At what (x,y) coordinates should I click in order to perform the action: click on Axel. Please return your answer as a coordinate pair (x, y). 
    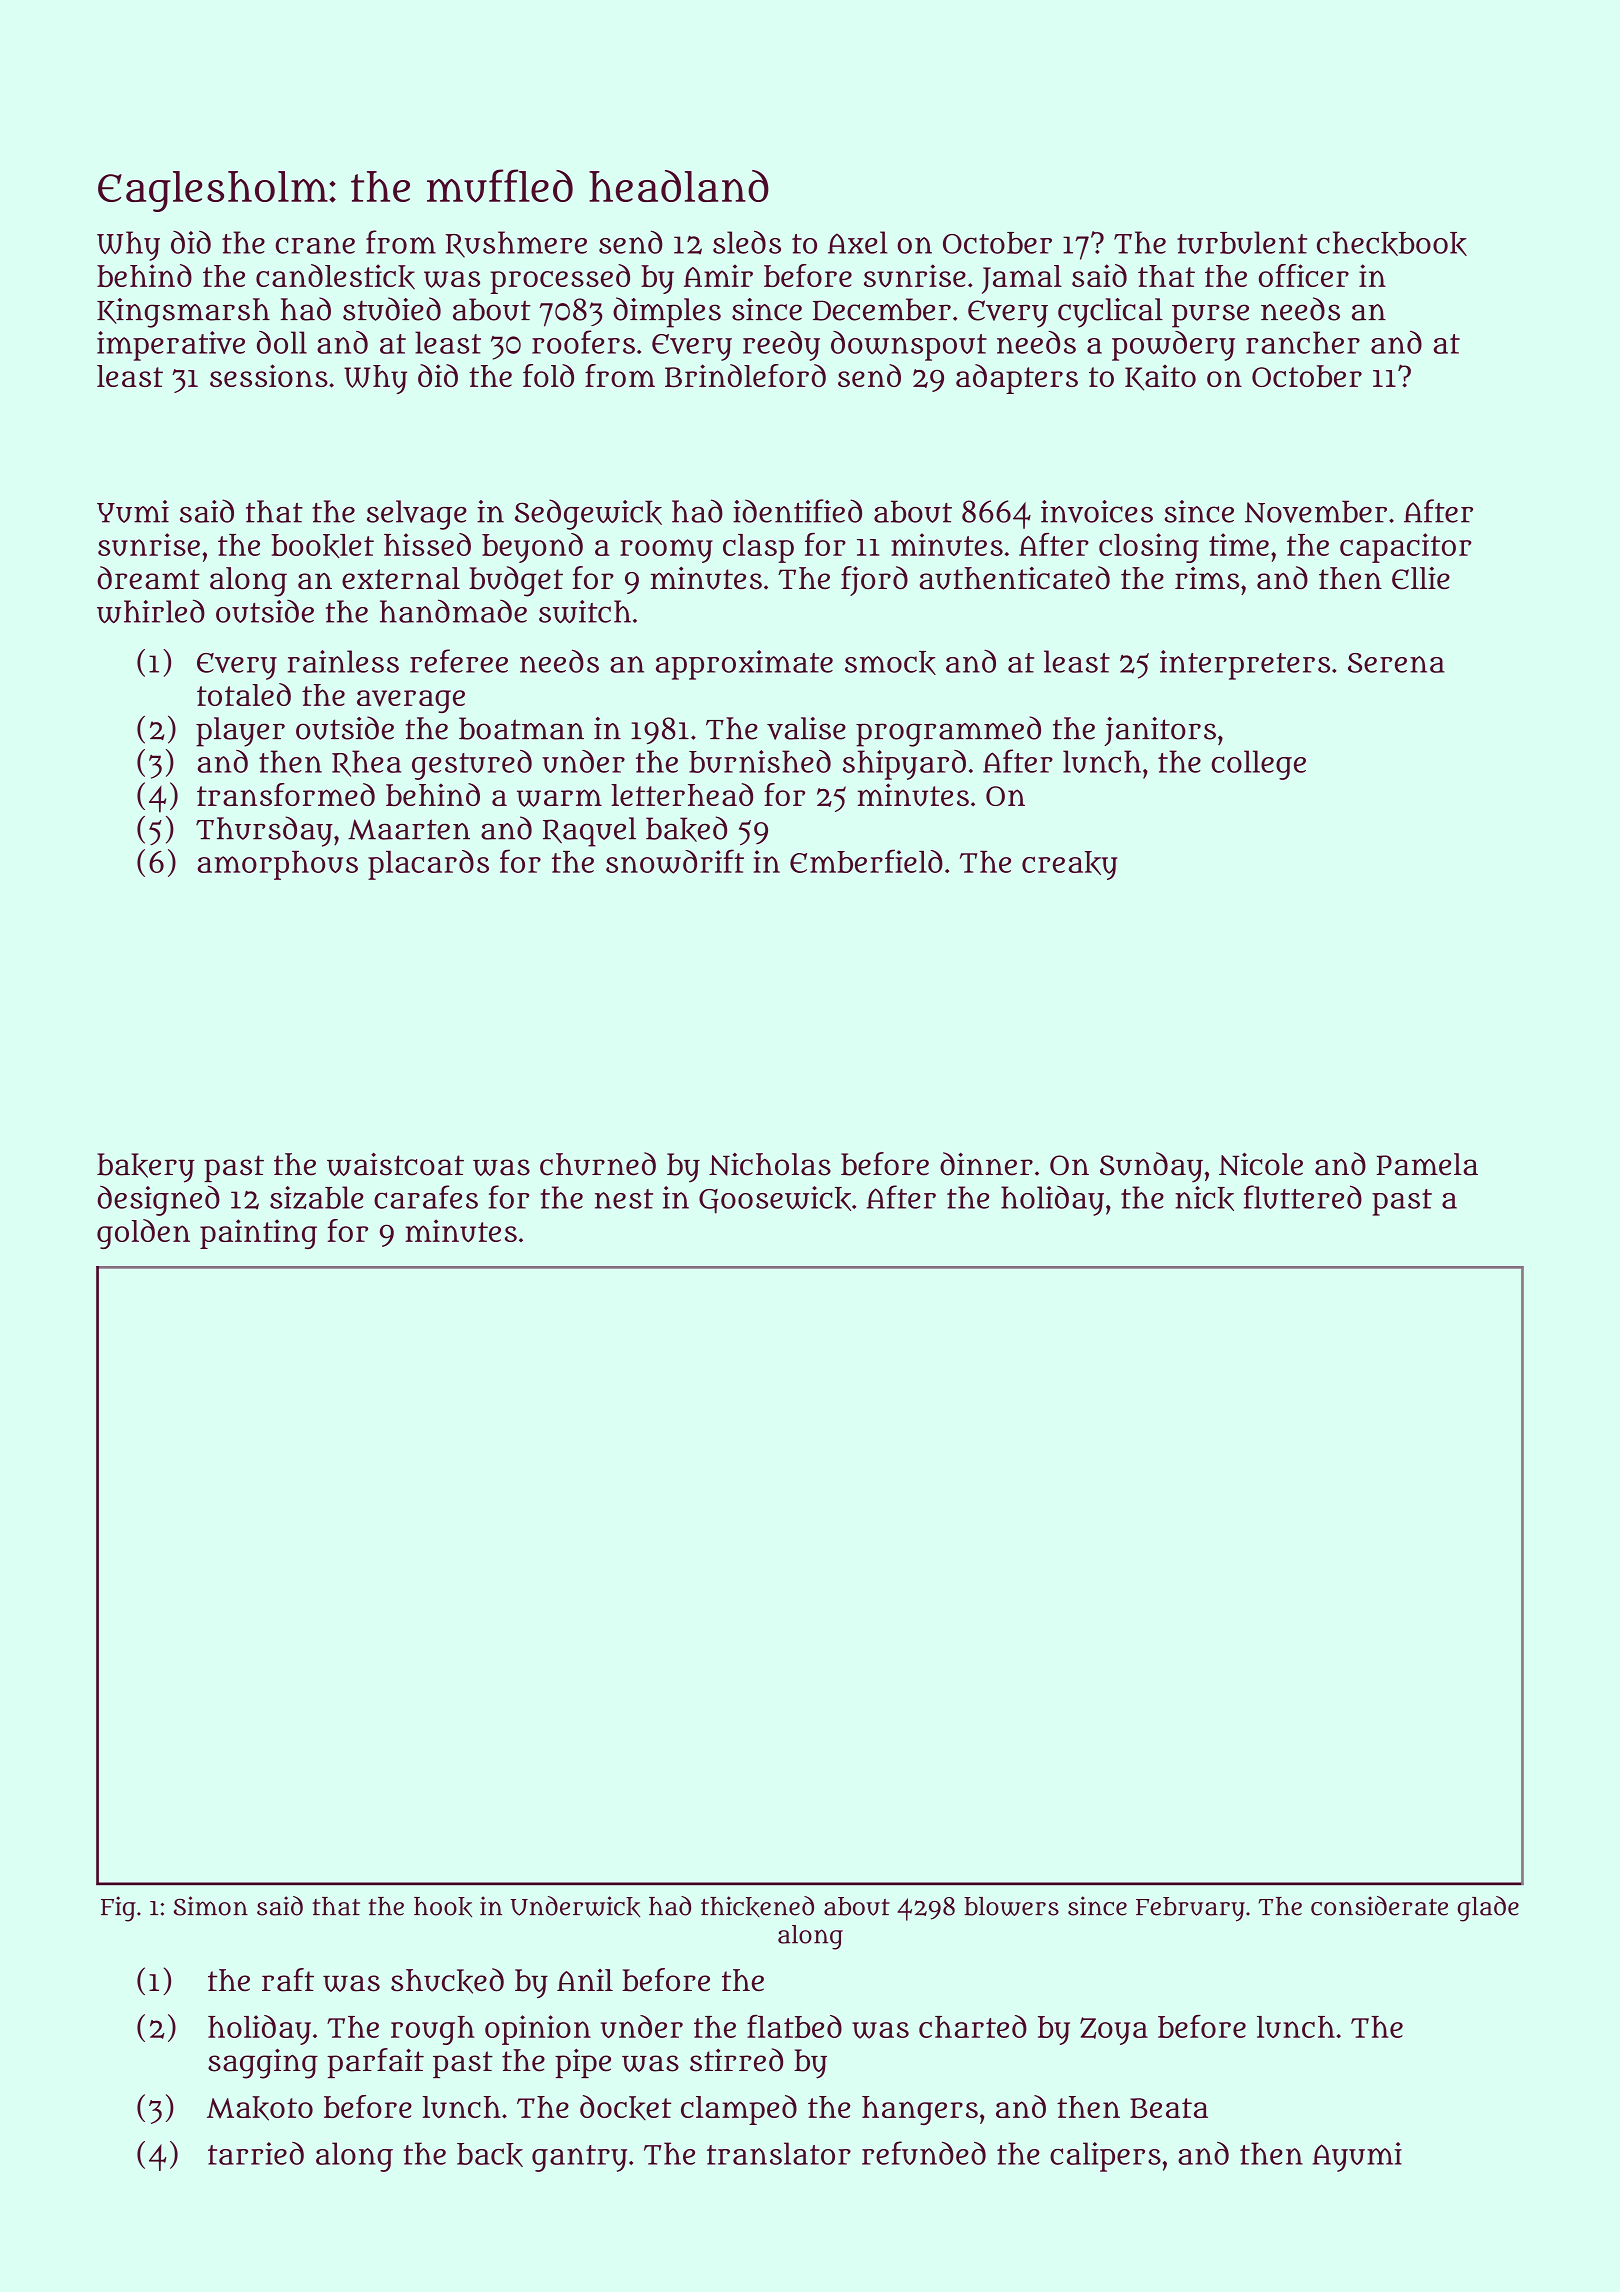
    Looking at the image, I should click on (858, 242).
